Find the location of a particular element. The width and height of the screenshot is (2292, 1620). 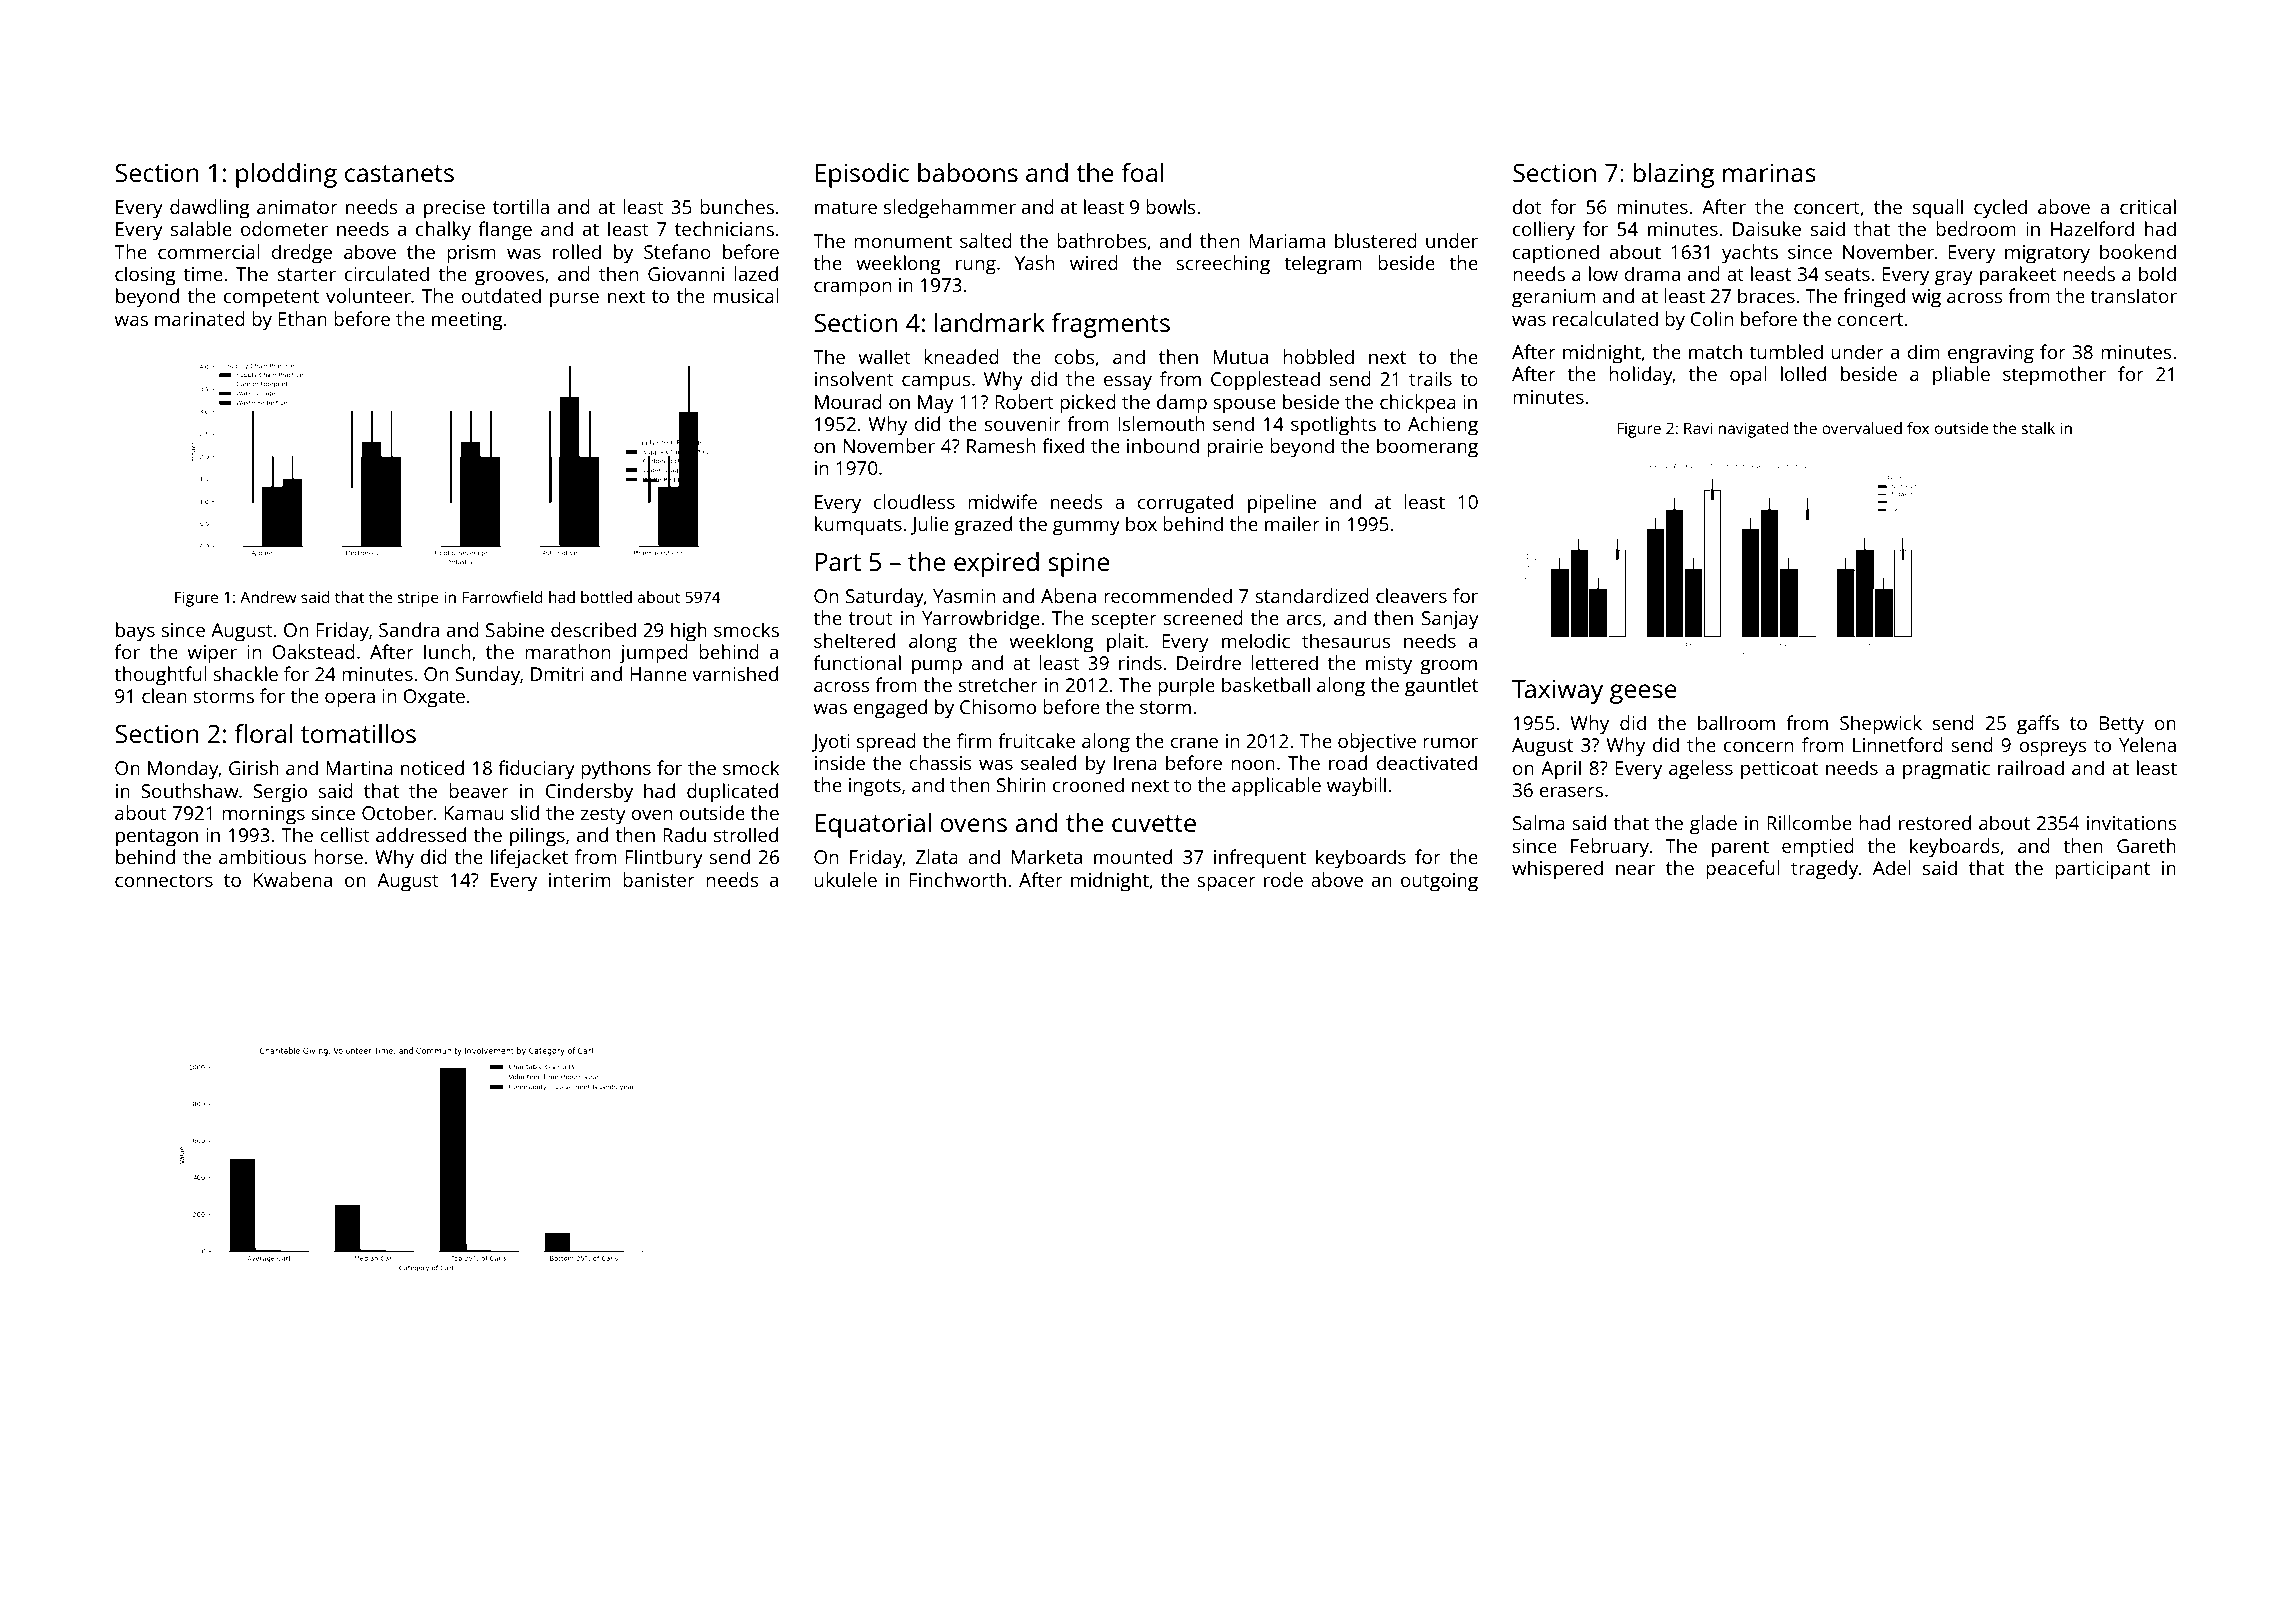

plodding is located at coordinates (286, 175).
